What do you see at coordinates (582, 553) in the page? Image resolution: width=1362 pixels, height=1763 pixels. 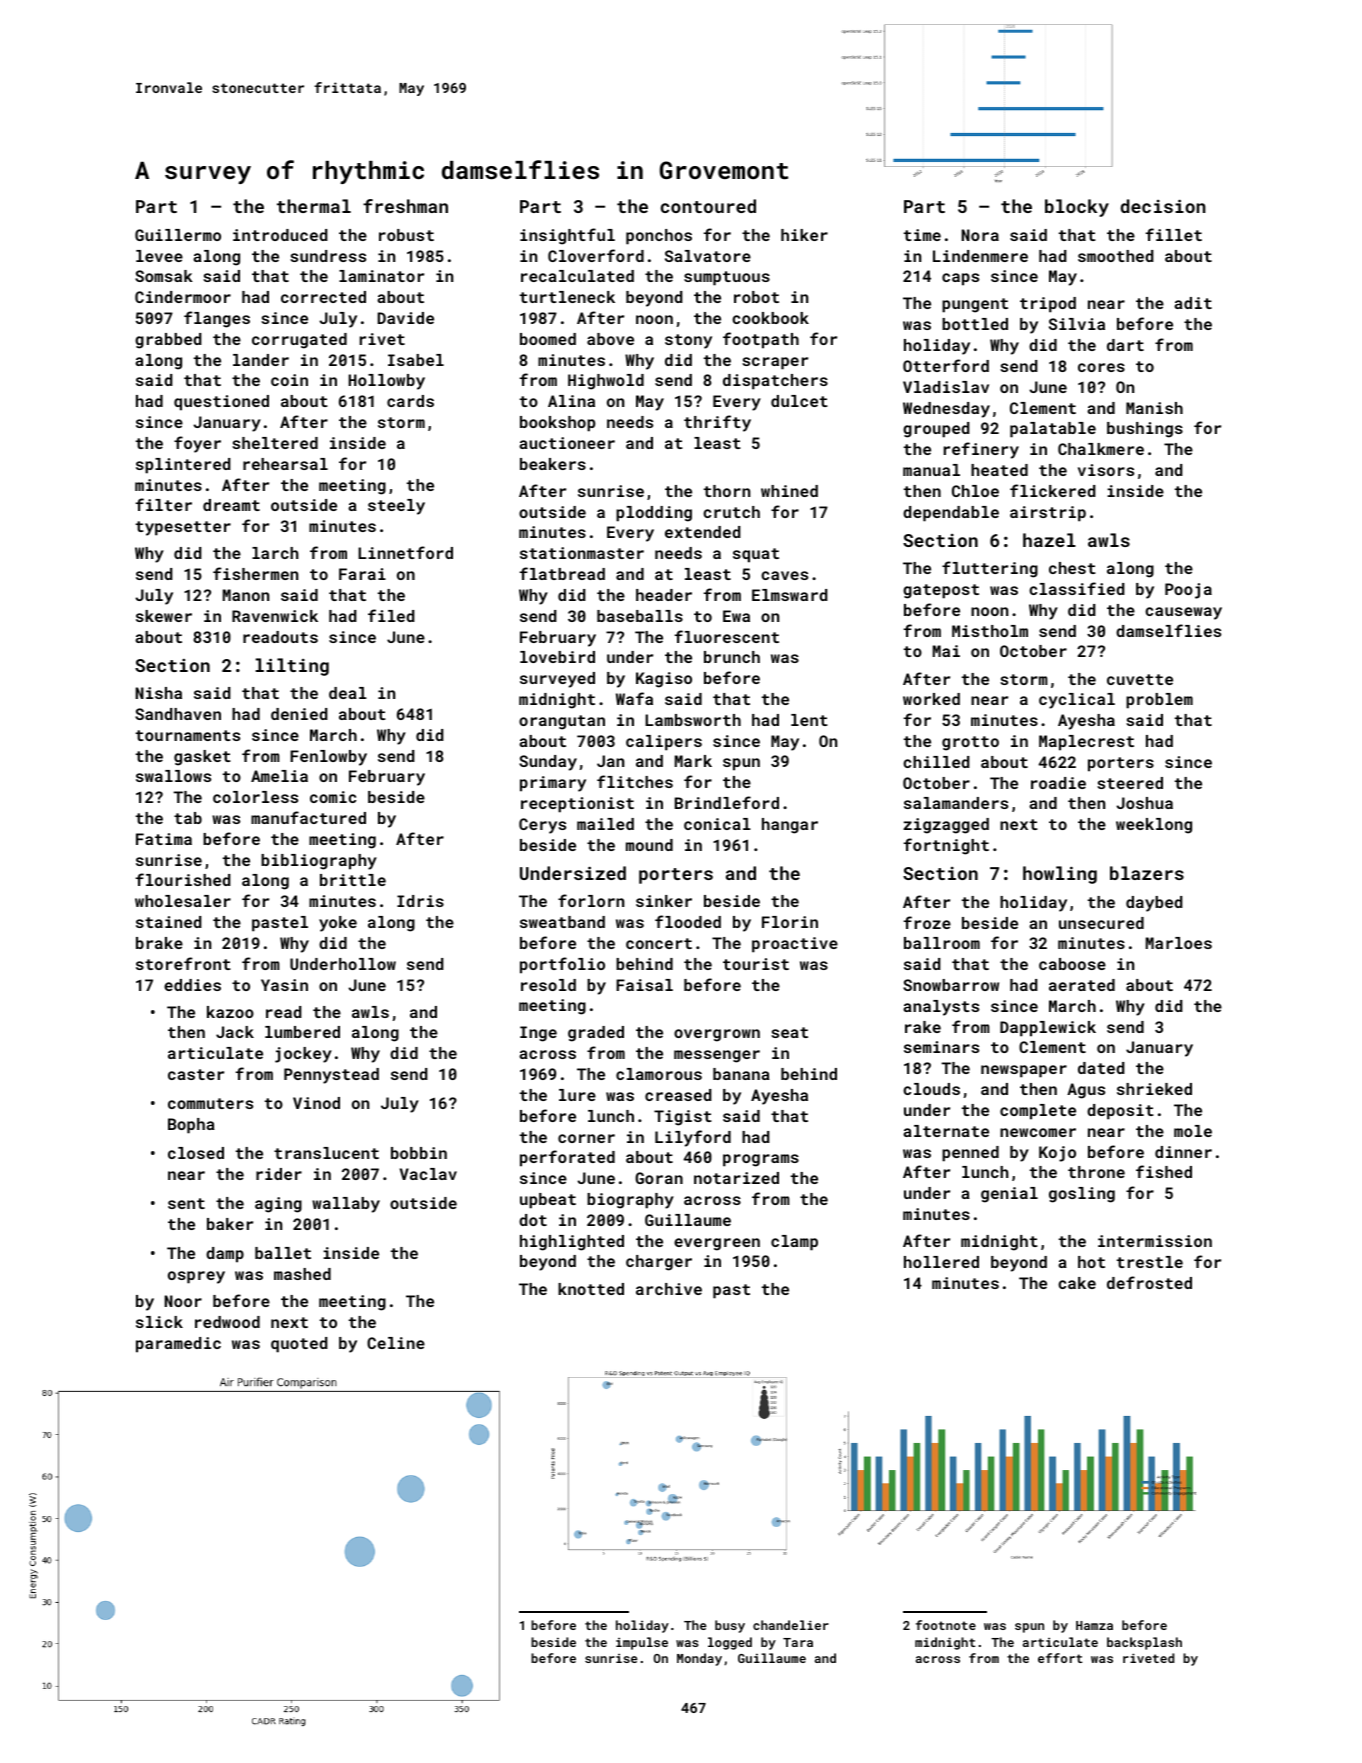 I see `stationmaster` at bounding box center [582, 553].
